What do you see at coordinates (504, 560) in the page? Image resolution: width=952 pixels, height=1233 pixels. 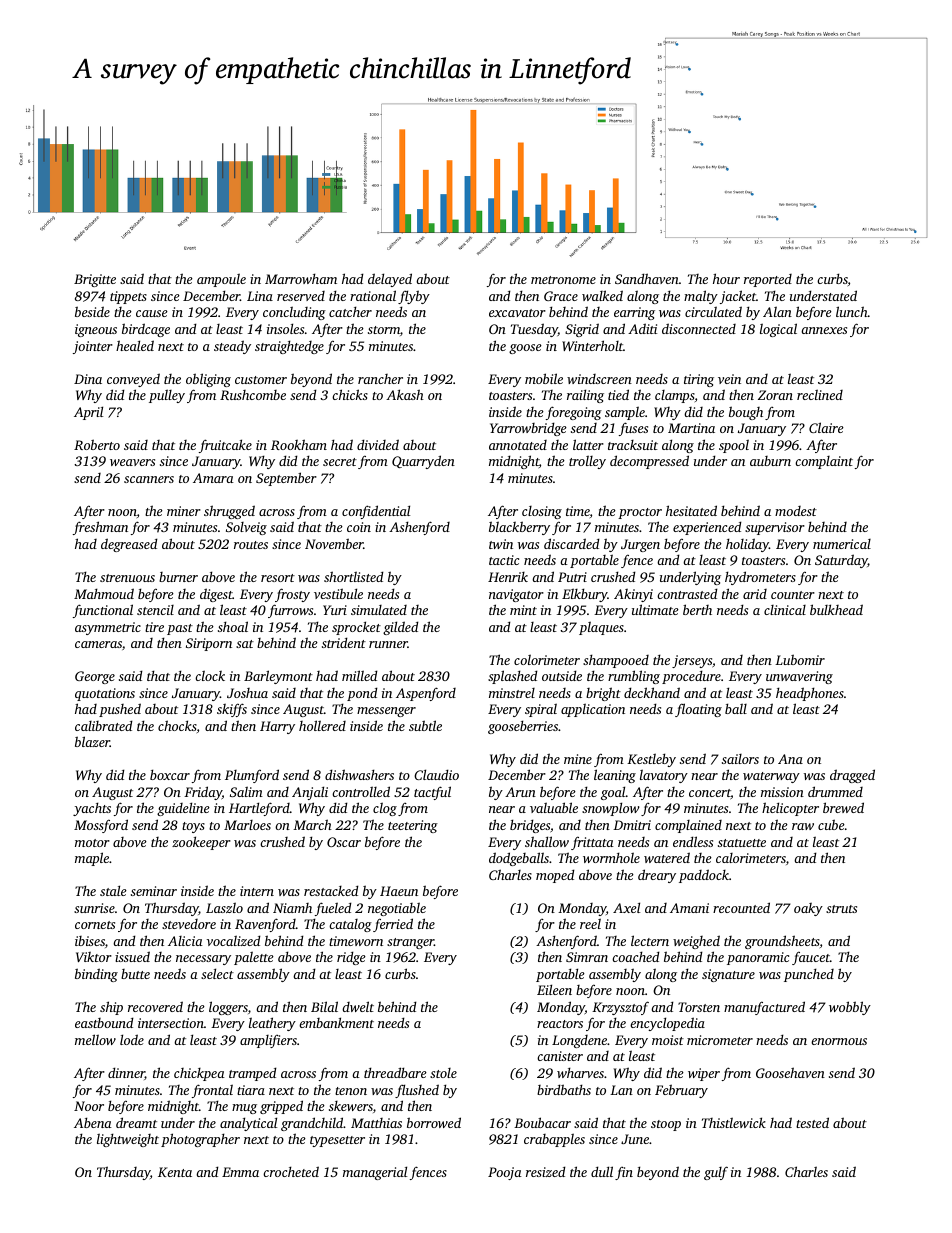 I see `tactic` at bounding box center [504, 560].
